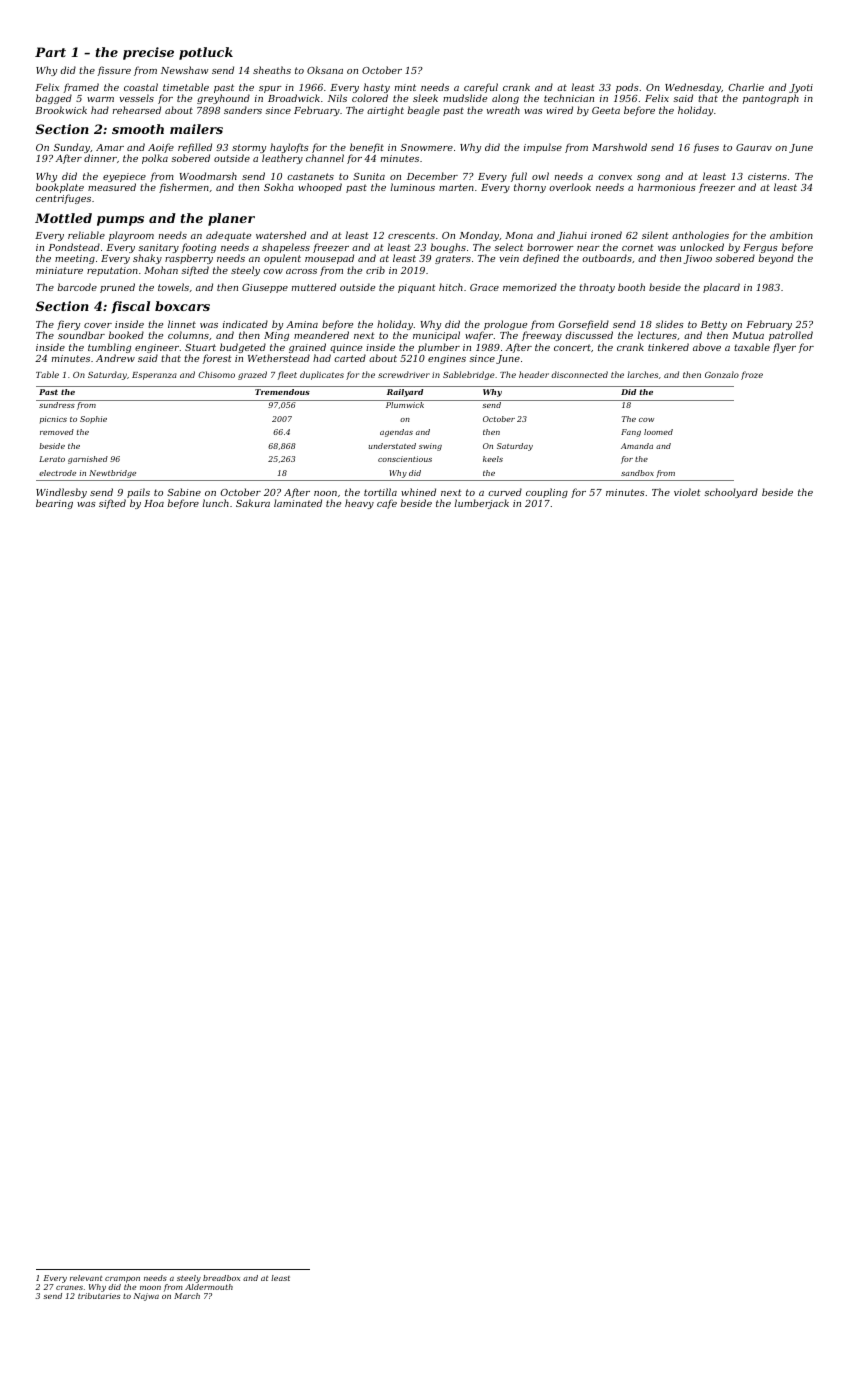 This document has height=1400, width=849. What do you see at coordinates (184, 492) in the document?
I see `Sabine` at bounding box center [184, 492].
